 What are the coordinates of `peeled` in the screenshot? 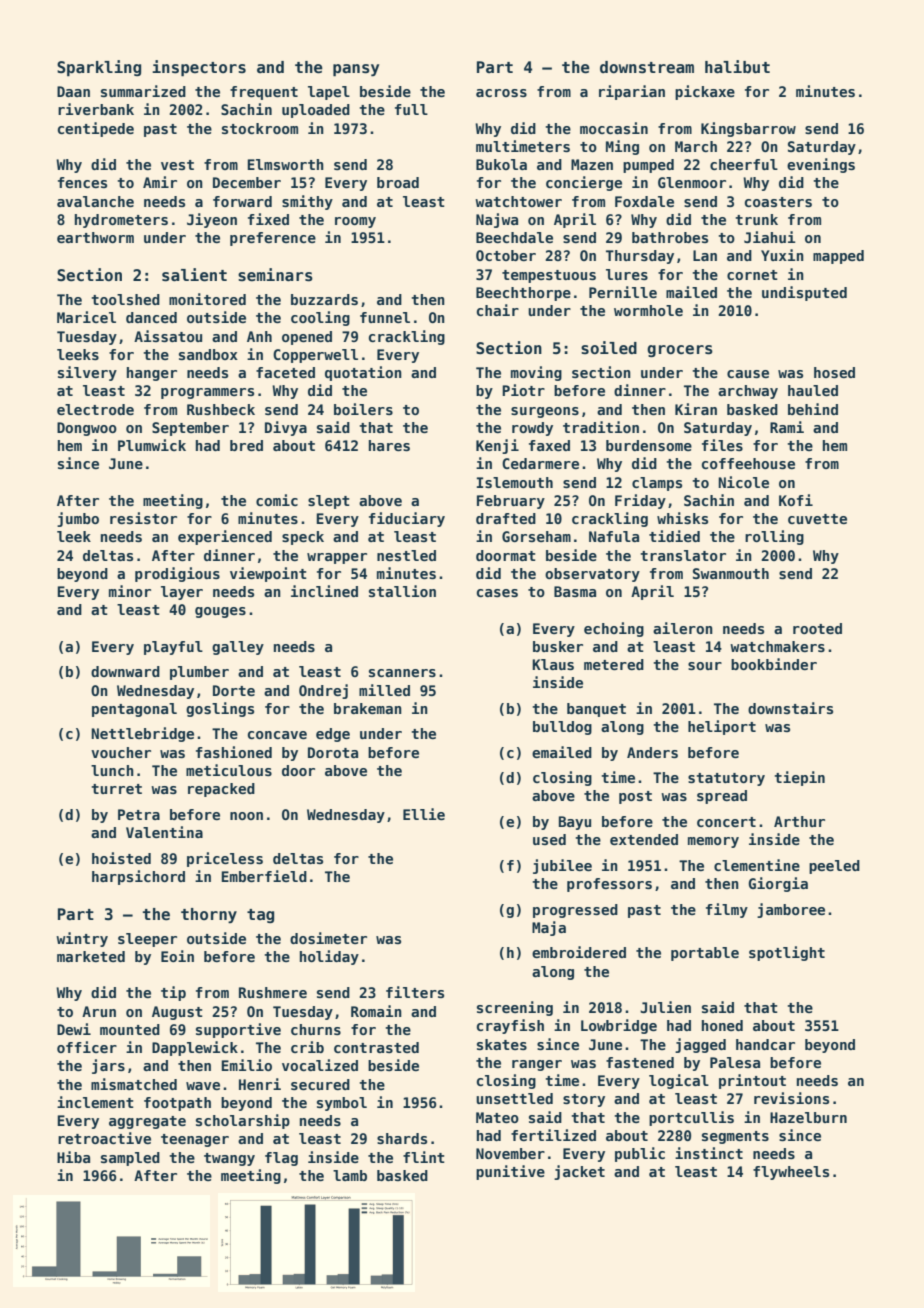 It's located at (834, 867).
